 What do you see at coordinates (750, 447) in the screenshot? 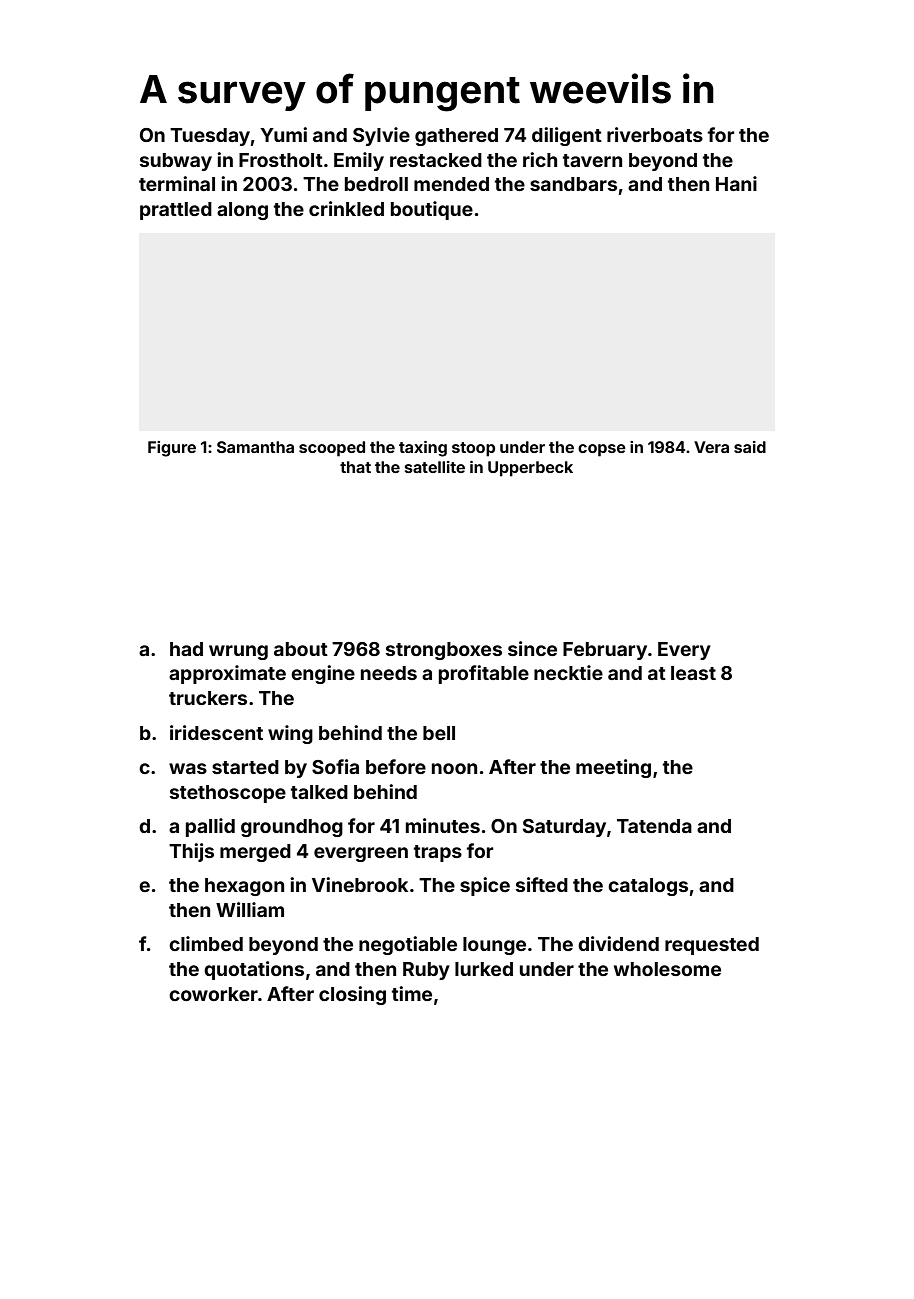
I see `said` at bounding box center [750, 447].
